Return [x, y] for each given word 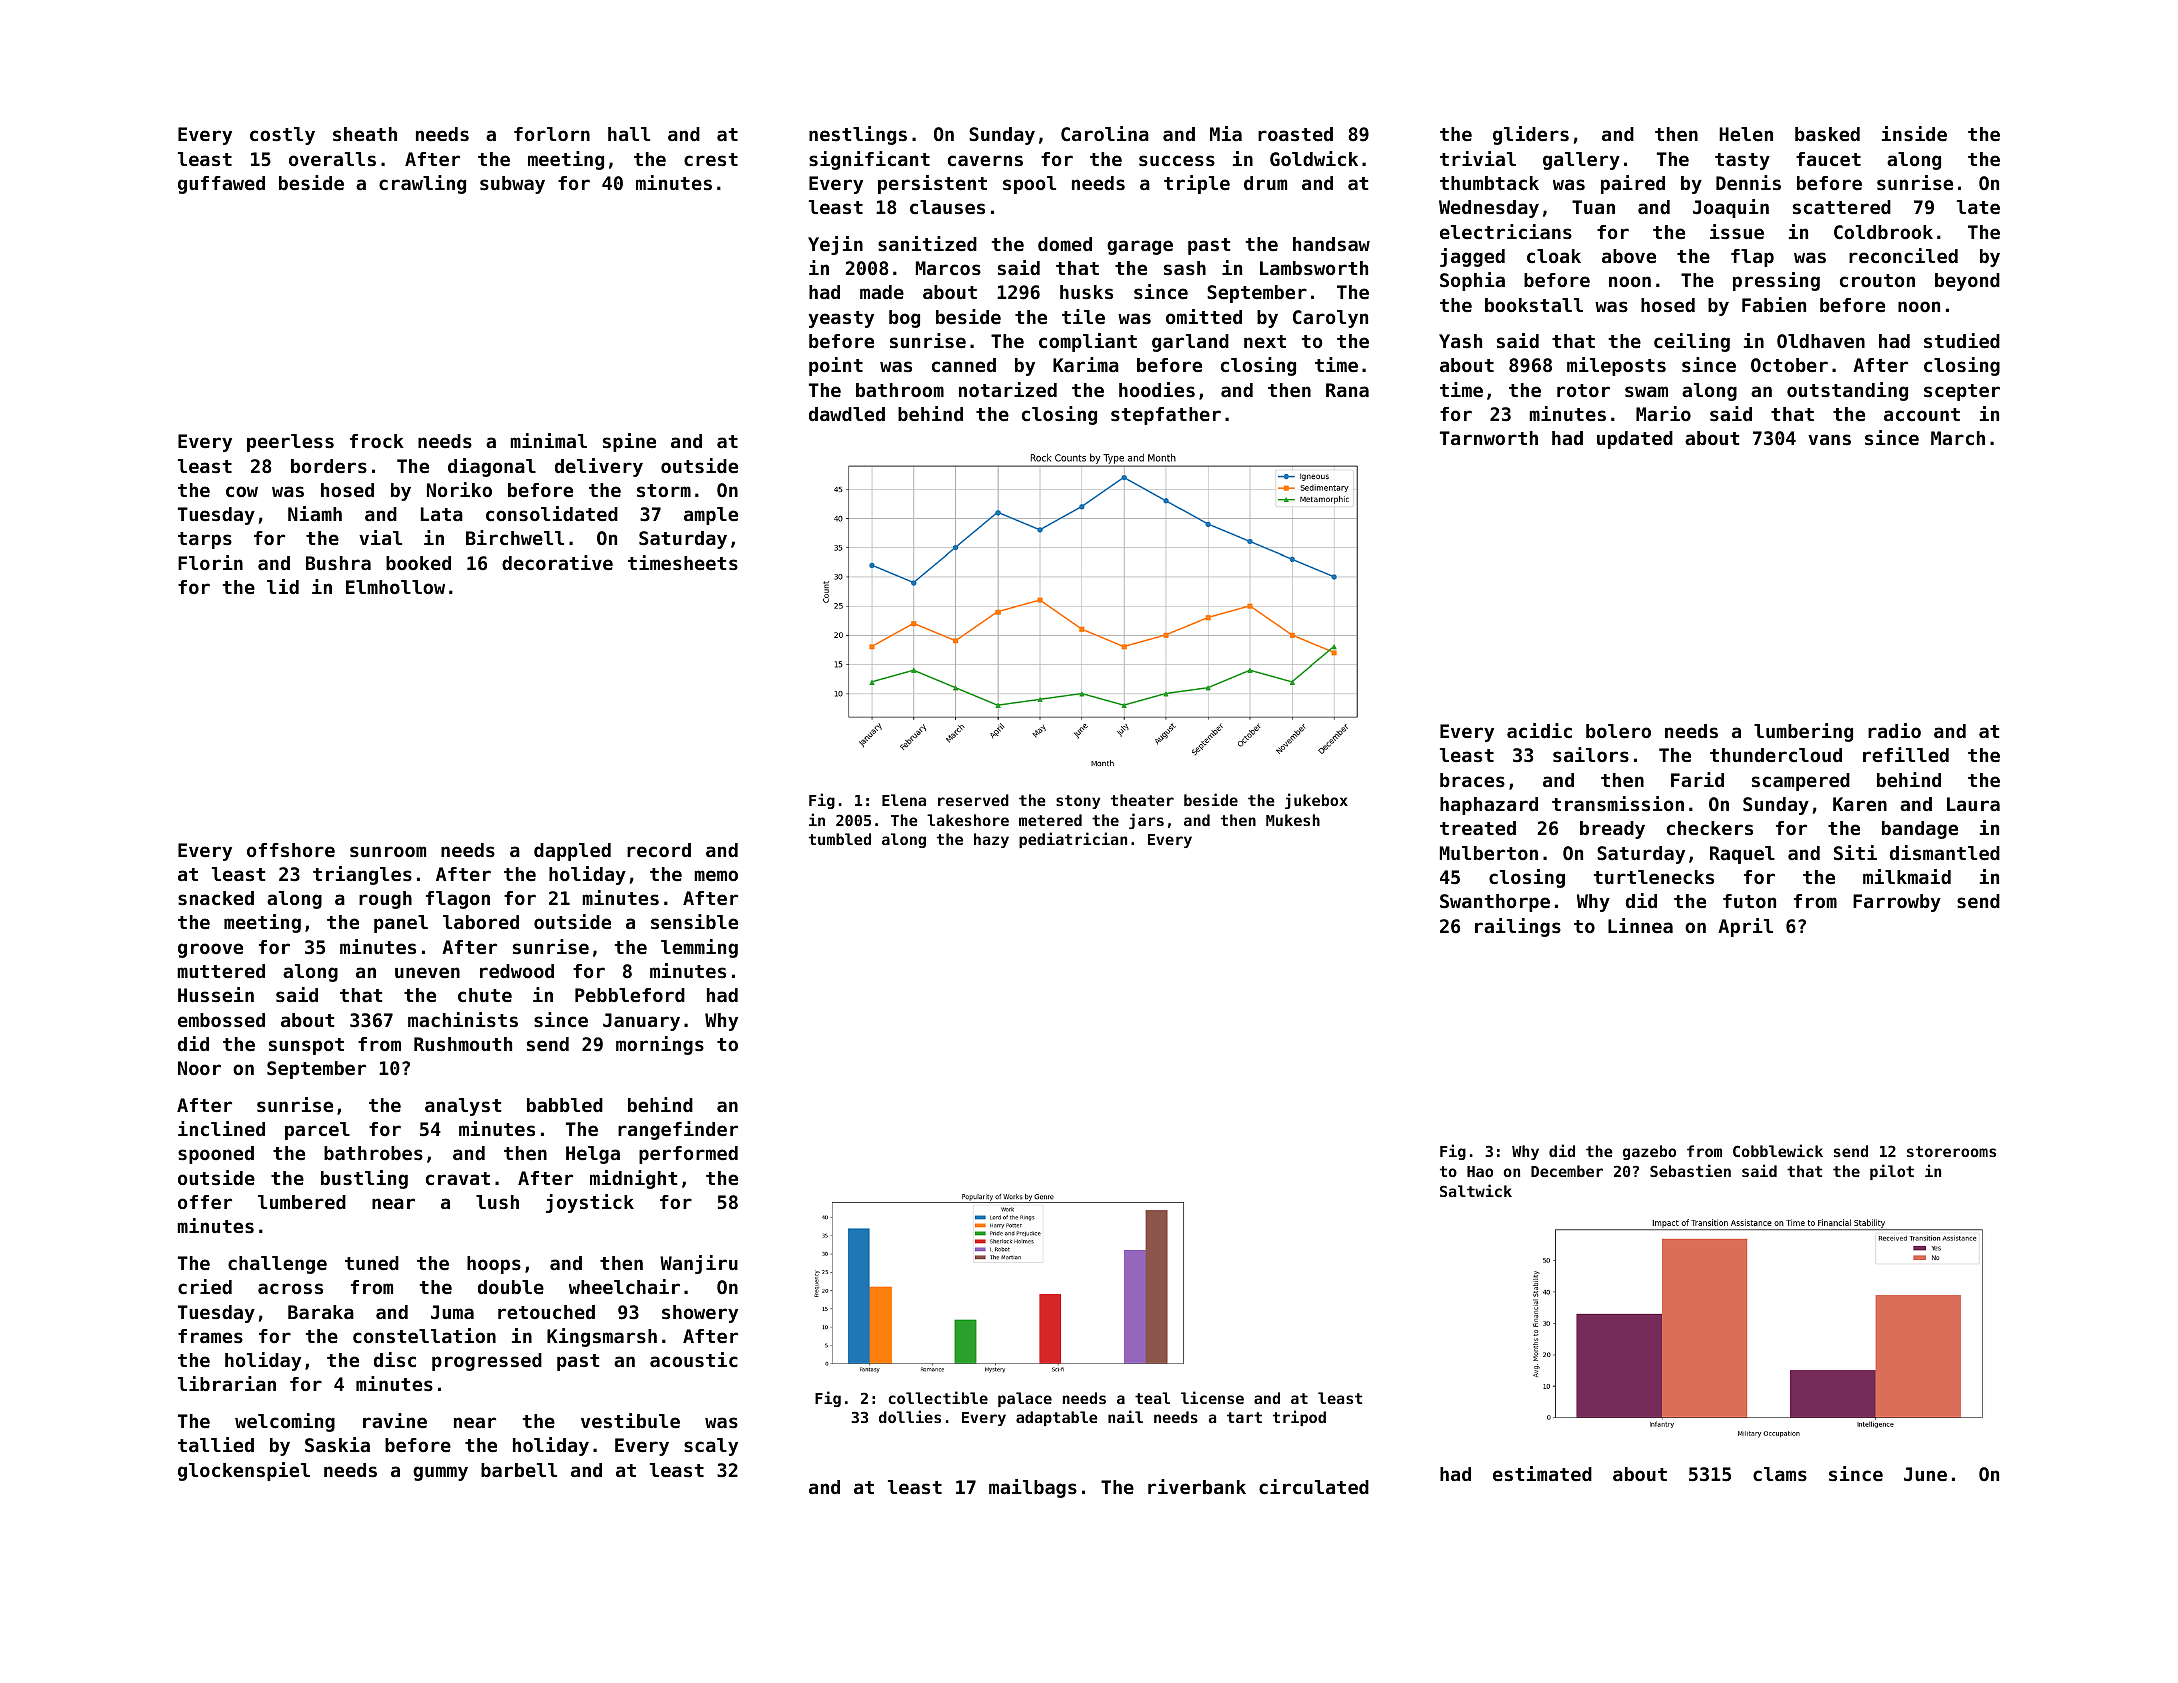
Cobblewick [1778, 1150]
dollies [910, 1416]
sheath [365, 134]
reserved [973, 800]
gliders [1531, 135]
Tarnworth [1489, 438]
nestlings [858, 135]
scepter [1962, 392]
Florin [210, 562]
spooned [216, 1155]
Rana [1347, 390]
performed [688, 1155]
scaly [711, 1447]
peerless [290, 443]
